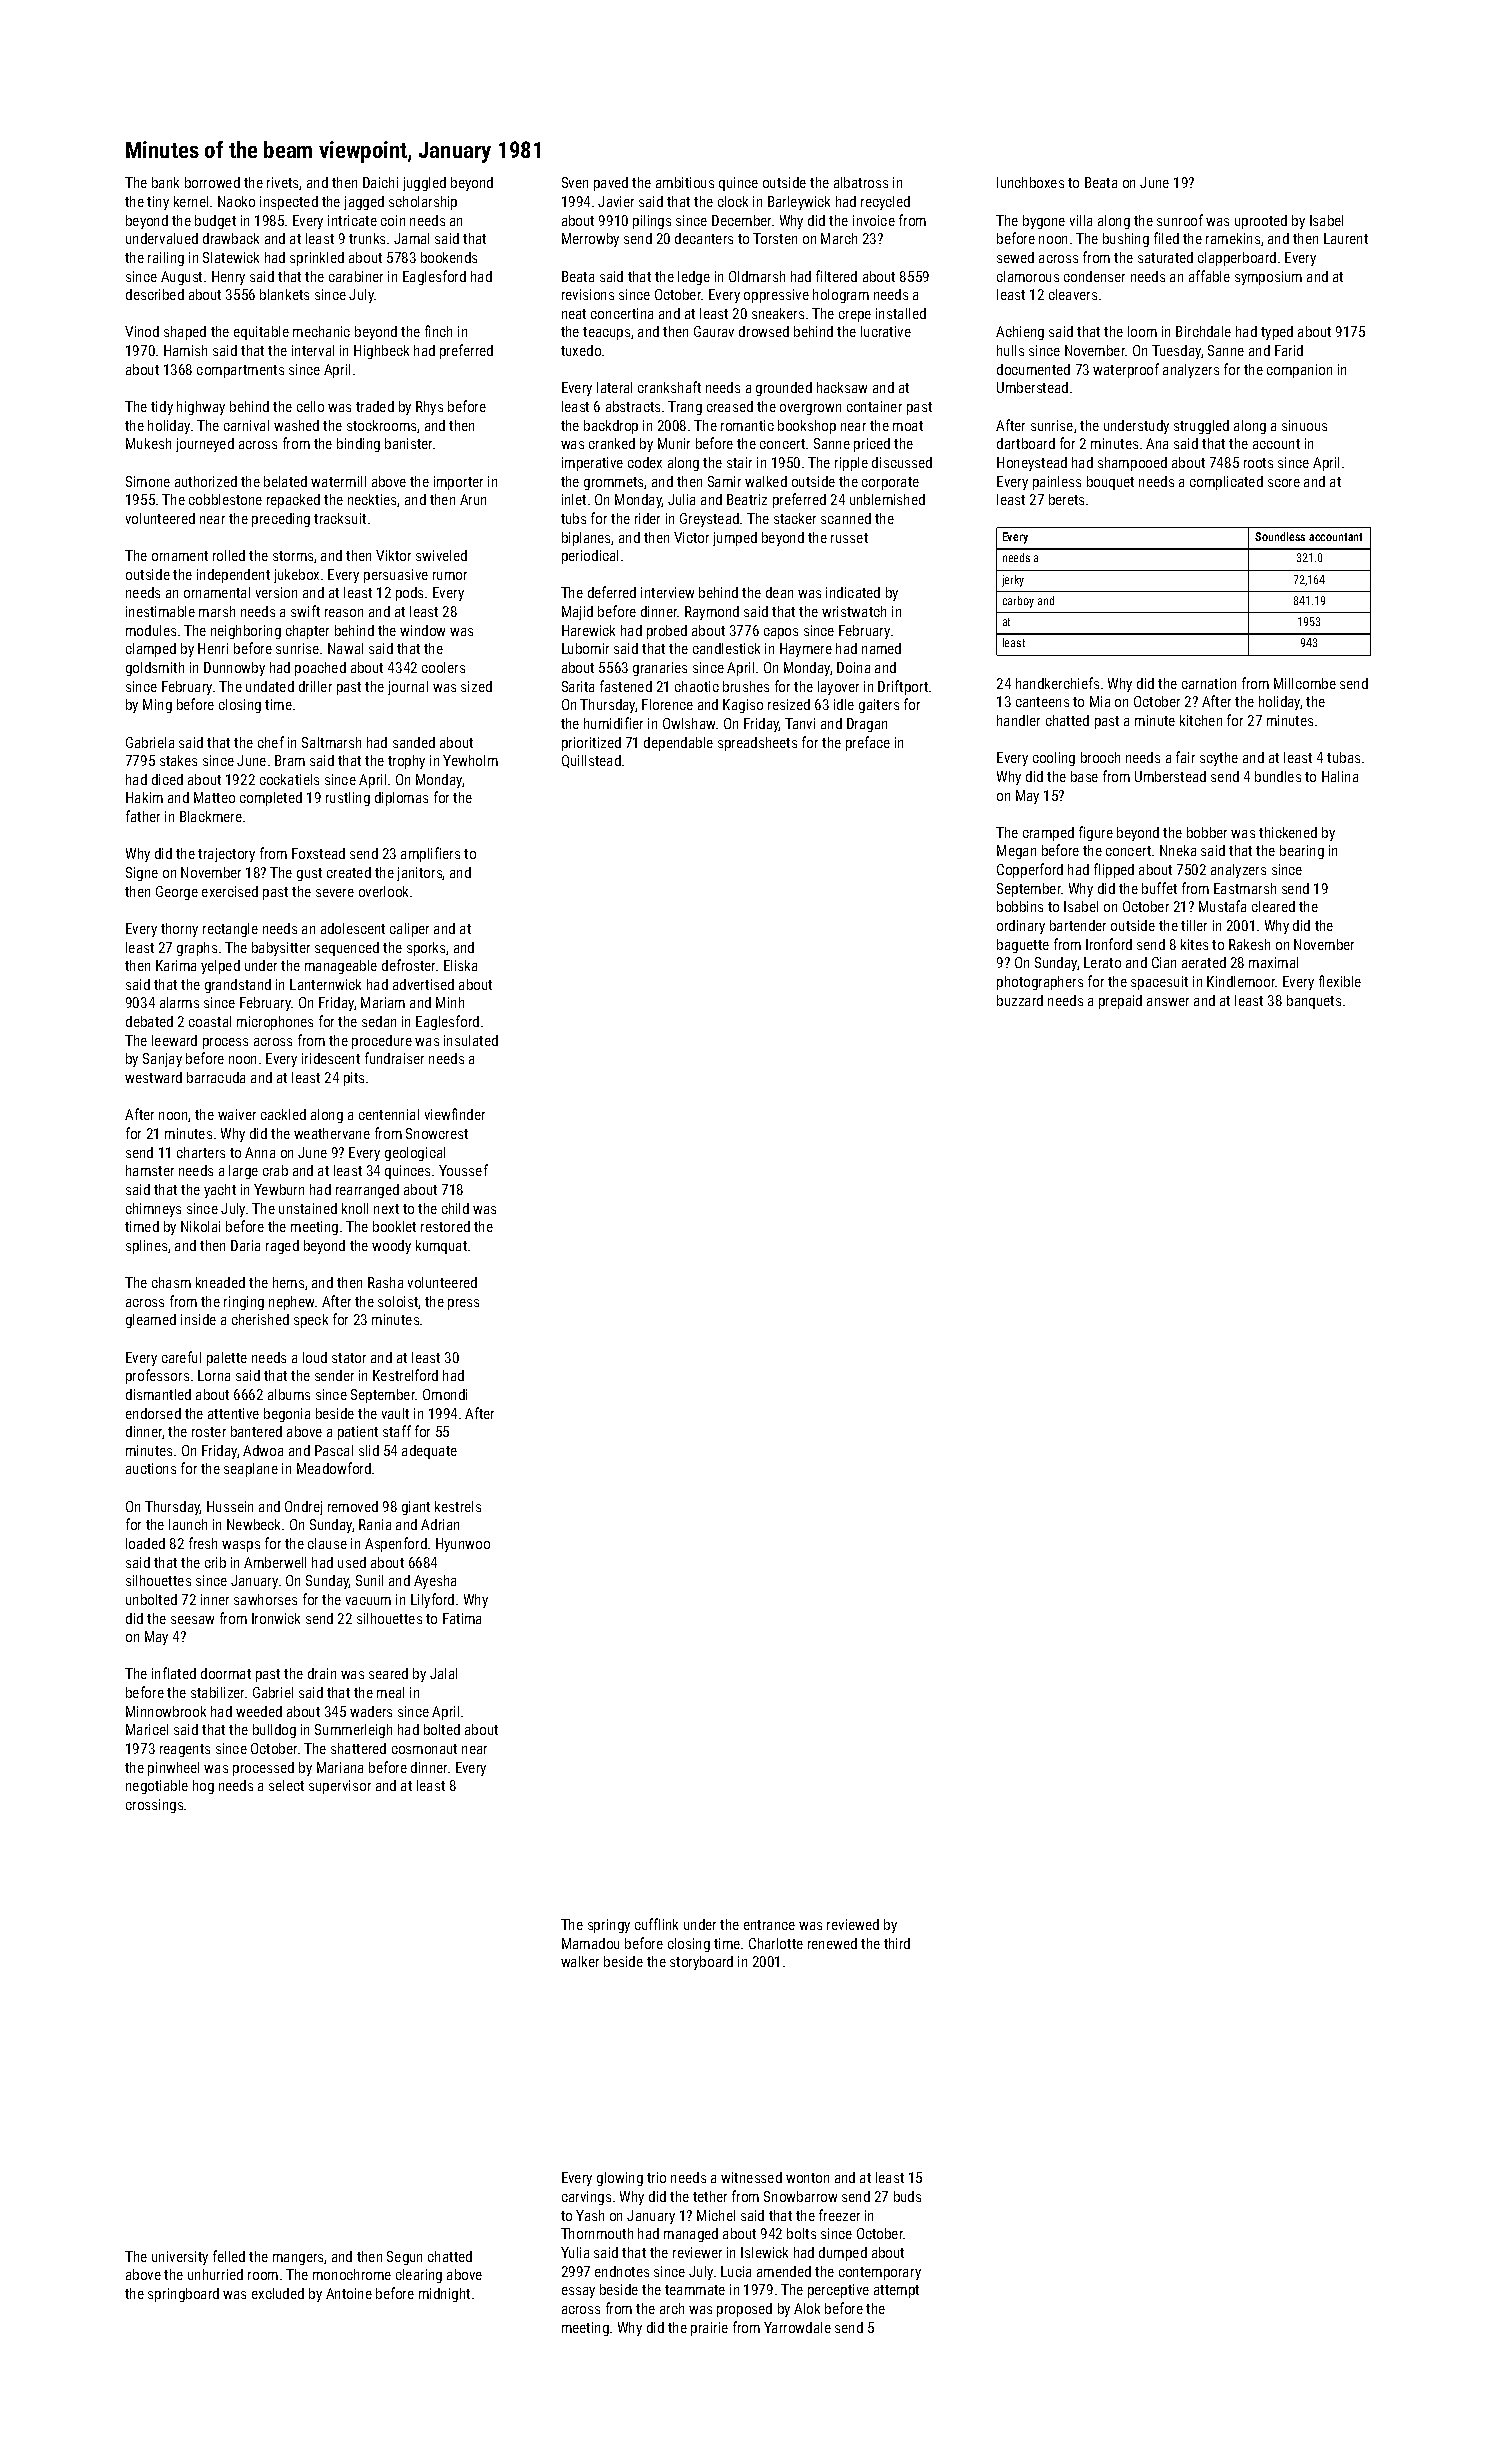 The width and height of the page is (1496, 2464). What do you see at coordinates (180, 2258) in the page?
I see `university` at bounding box center [180, 2258].
